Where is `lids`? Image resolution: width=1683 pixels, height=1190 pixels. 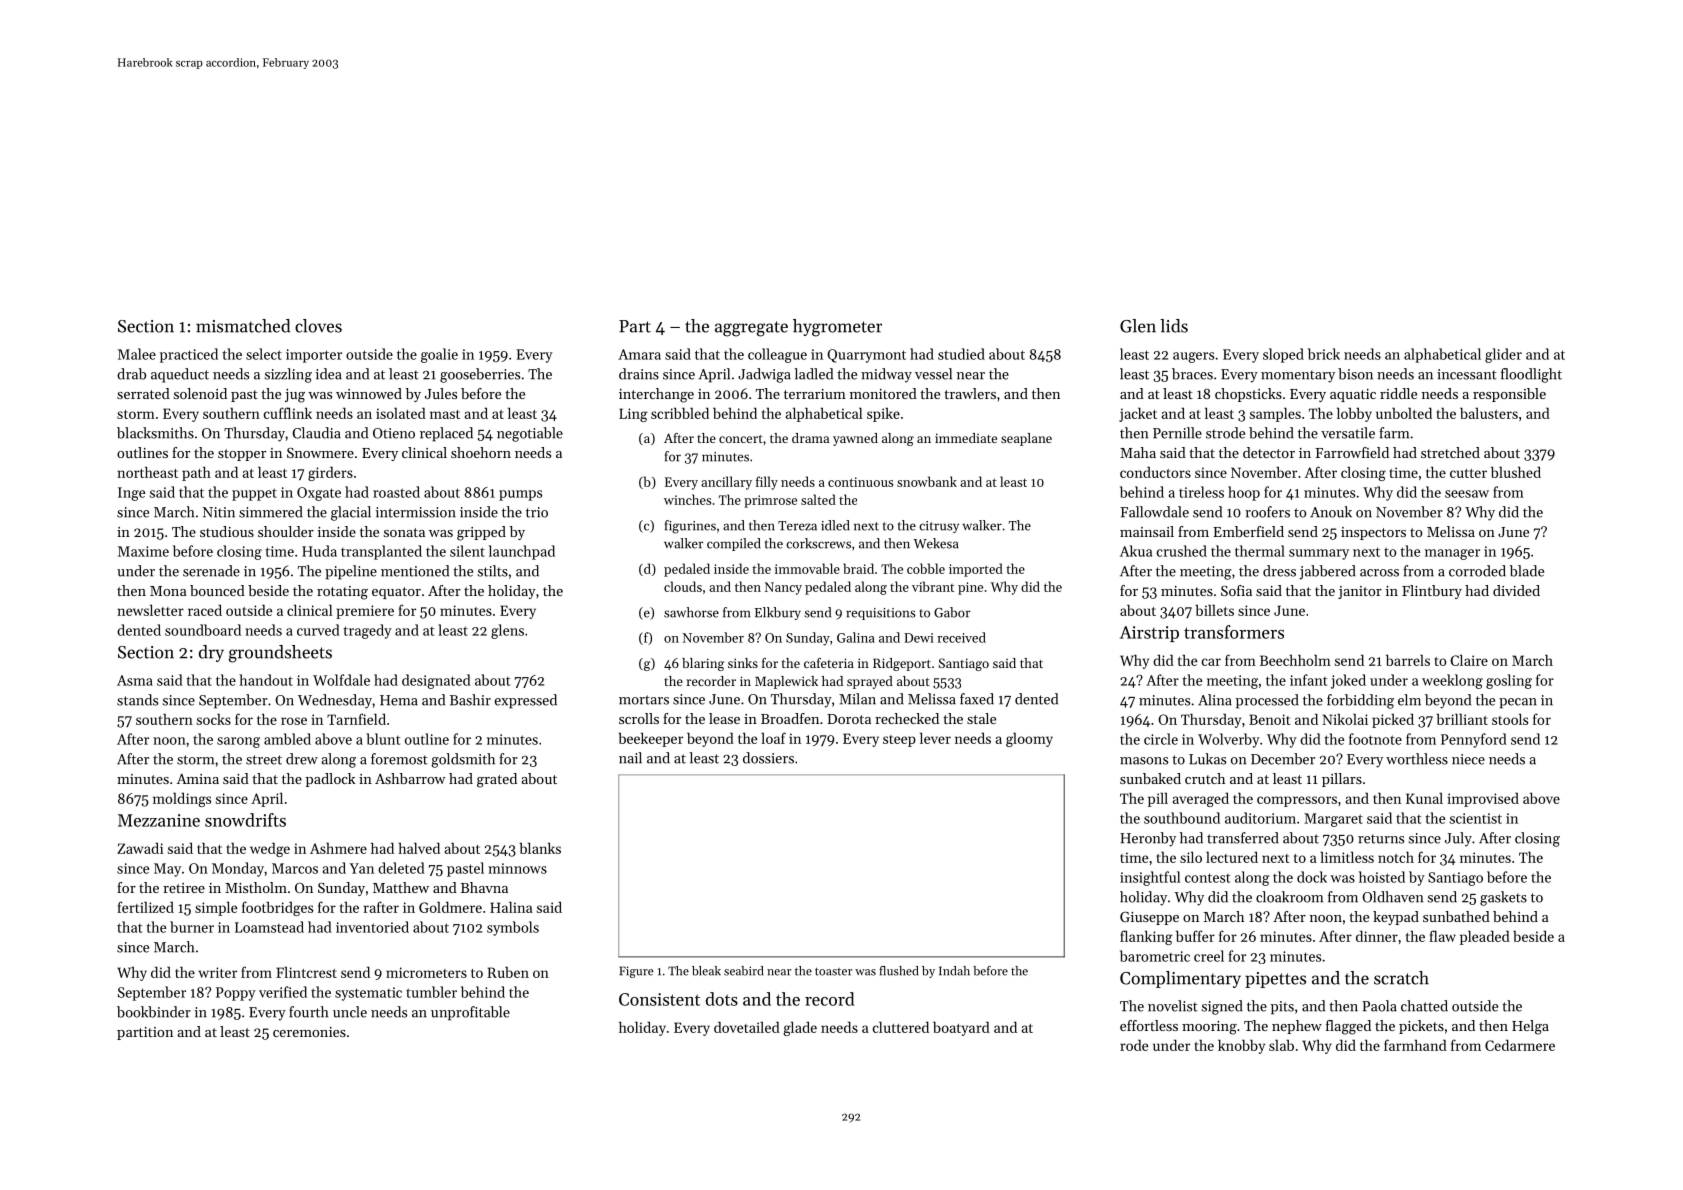
lids is located at coordinates (1174, 326).
